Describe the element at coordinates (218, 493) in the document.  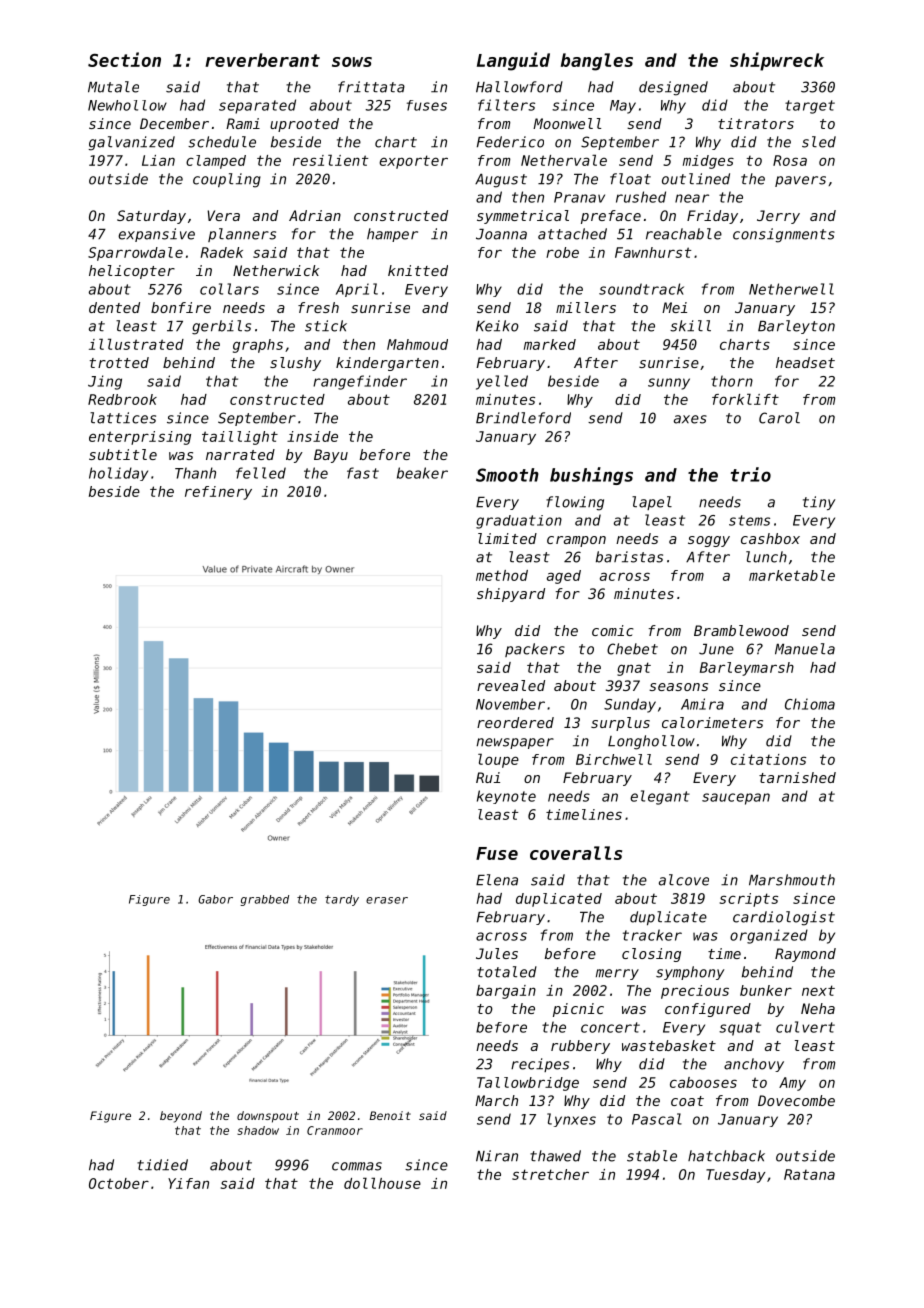
I see `refinery` at that location.
